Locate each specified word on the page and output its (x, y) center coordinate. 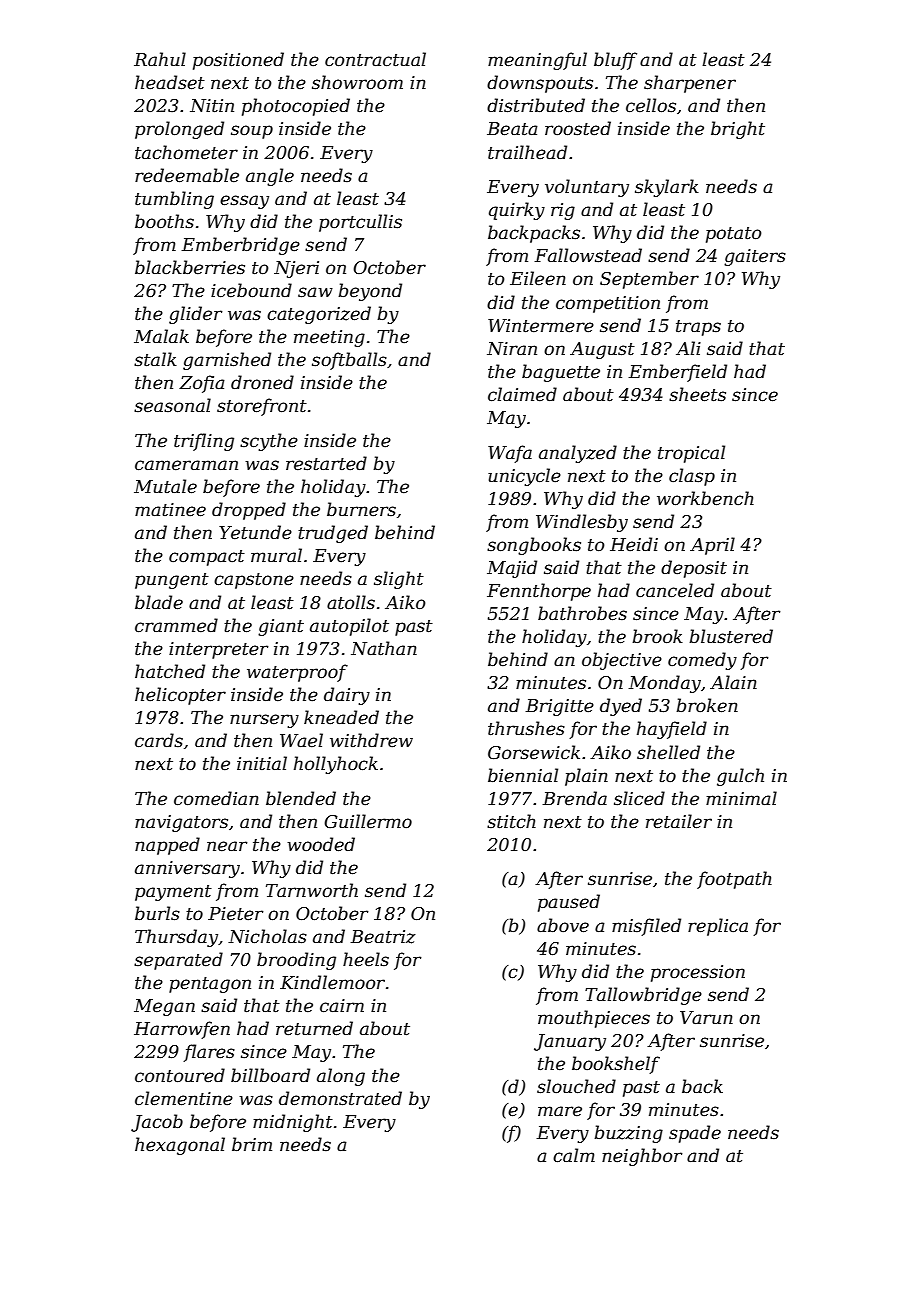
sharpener (690, 84)
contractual (375, 59)
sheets (697, 394)
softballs (349, 361)
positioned (238, 61)
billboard (270, 1075)
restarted (326, 463)
